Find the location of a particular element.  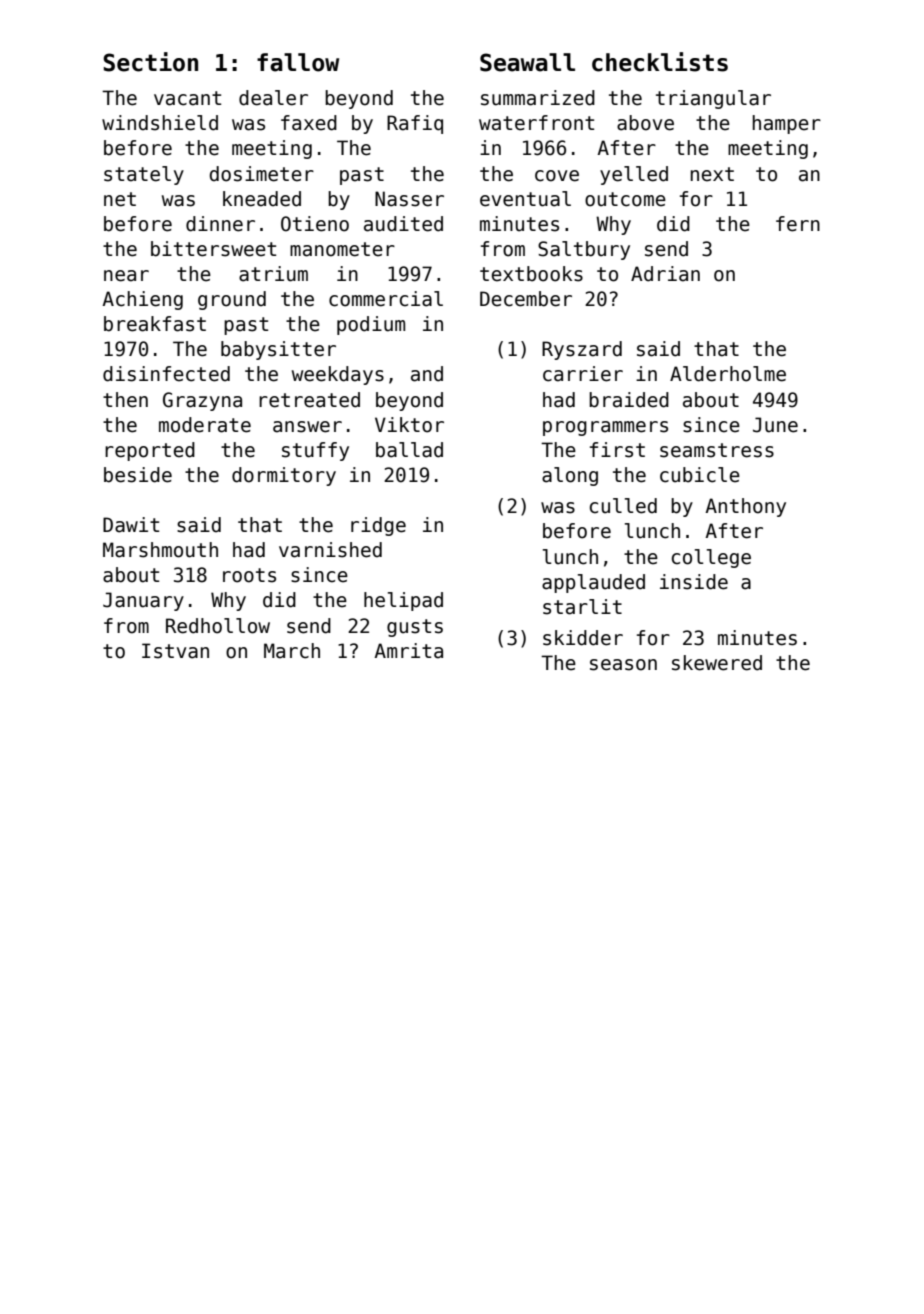

dinner is located at coordinates (220, 224).
